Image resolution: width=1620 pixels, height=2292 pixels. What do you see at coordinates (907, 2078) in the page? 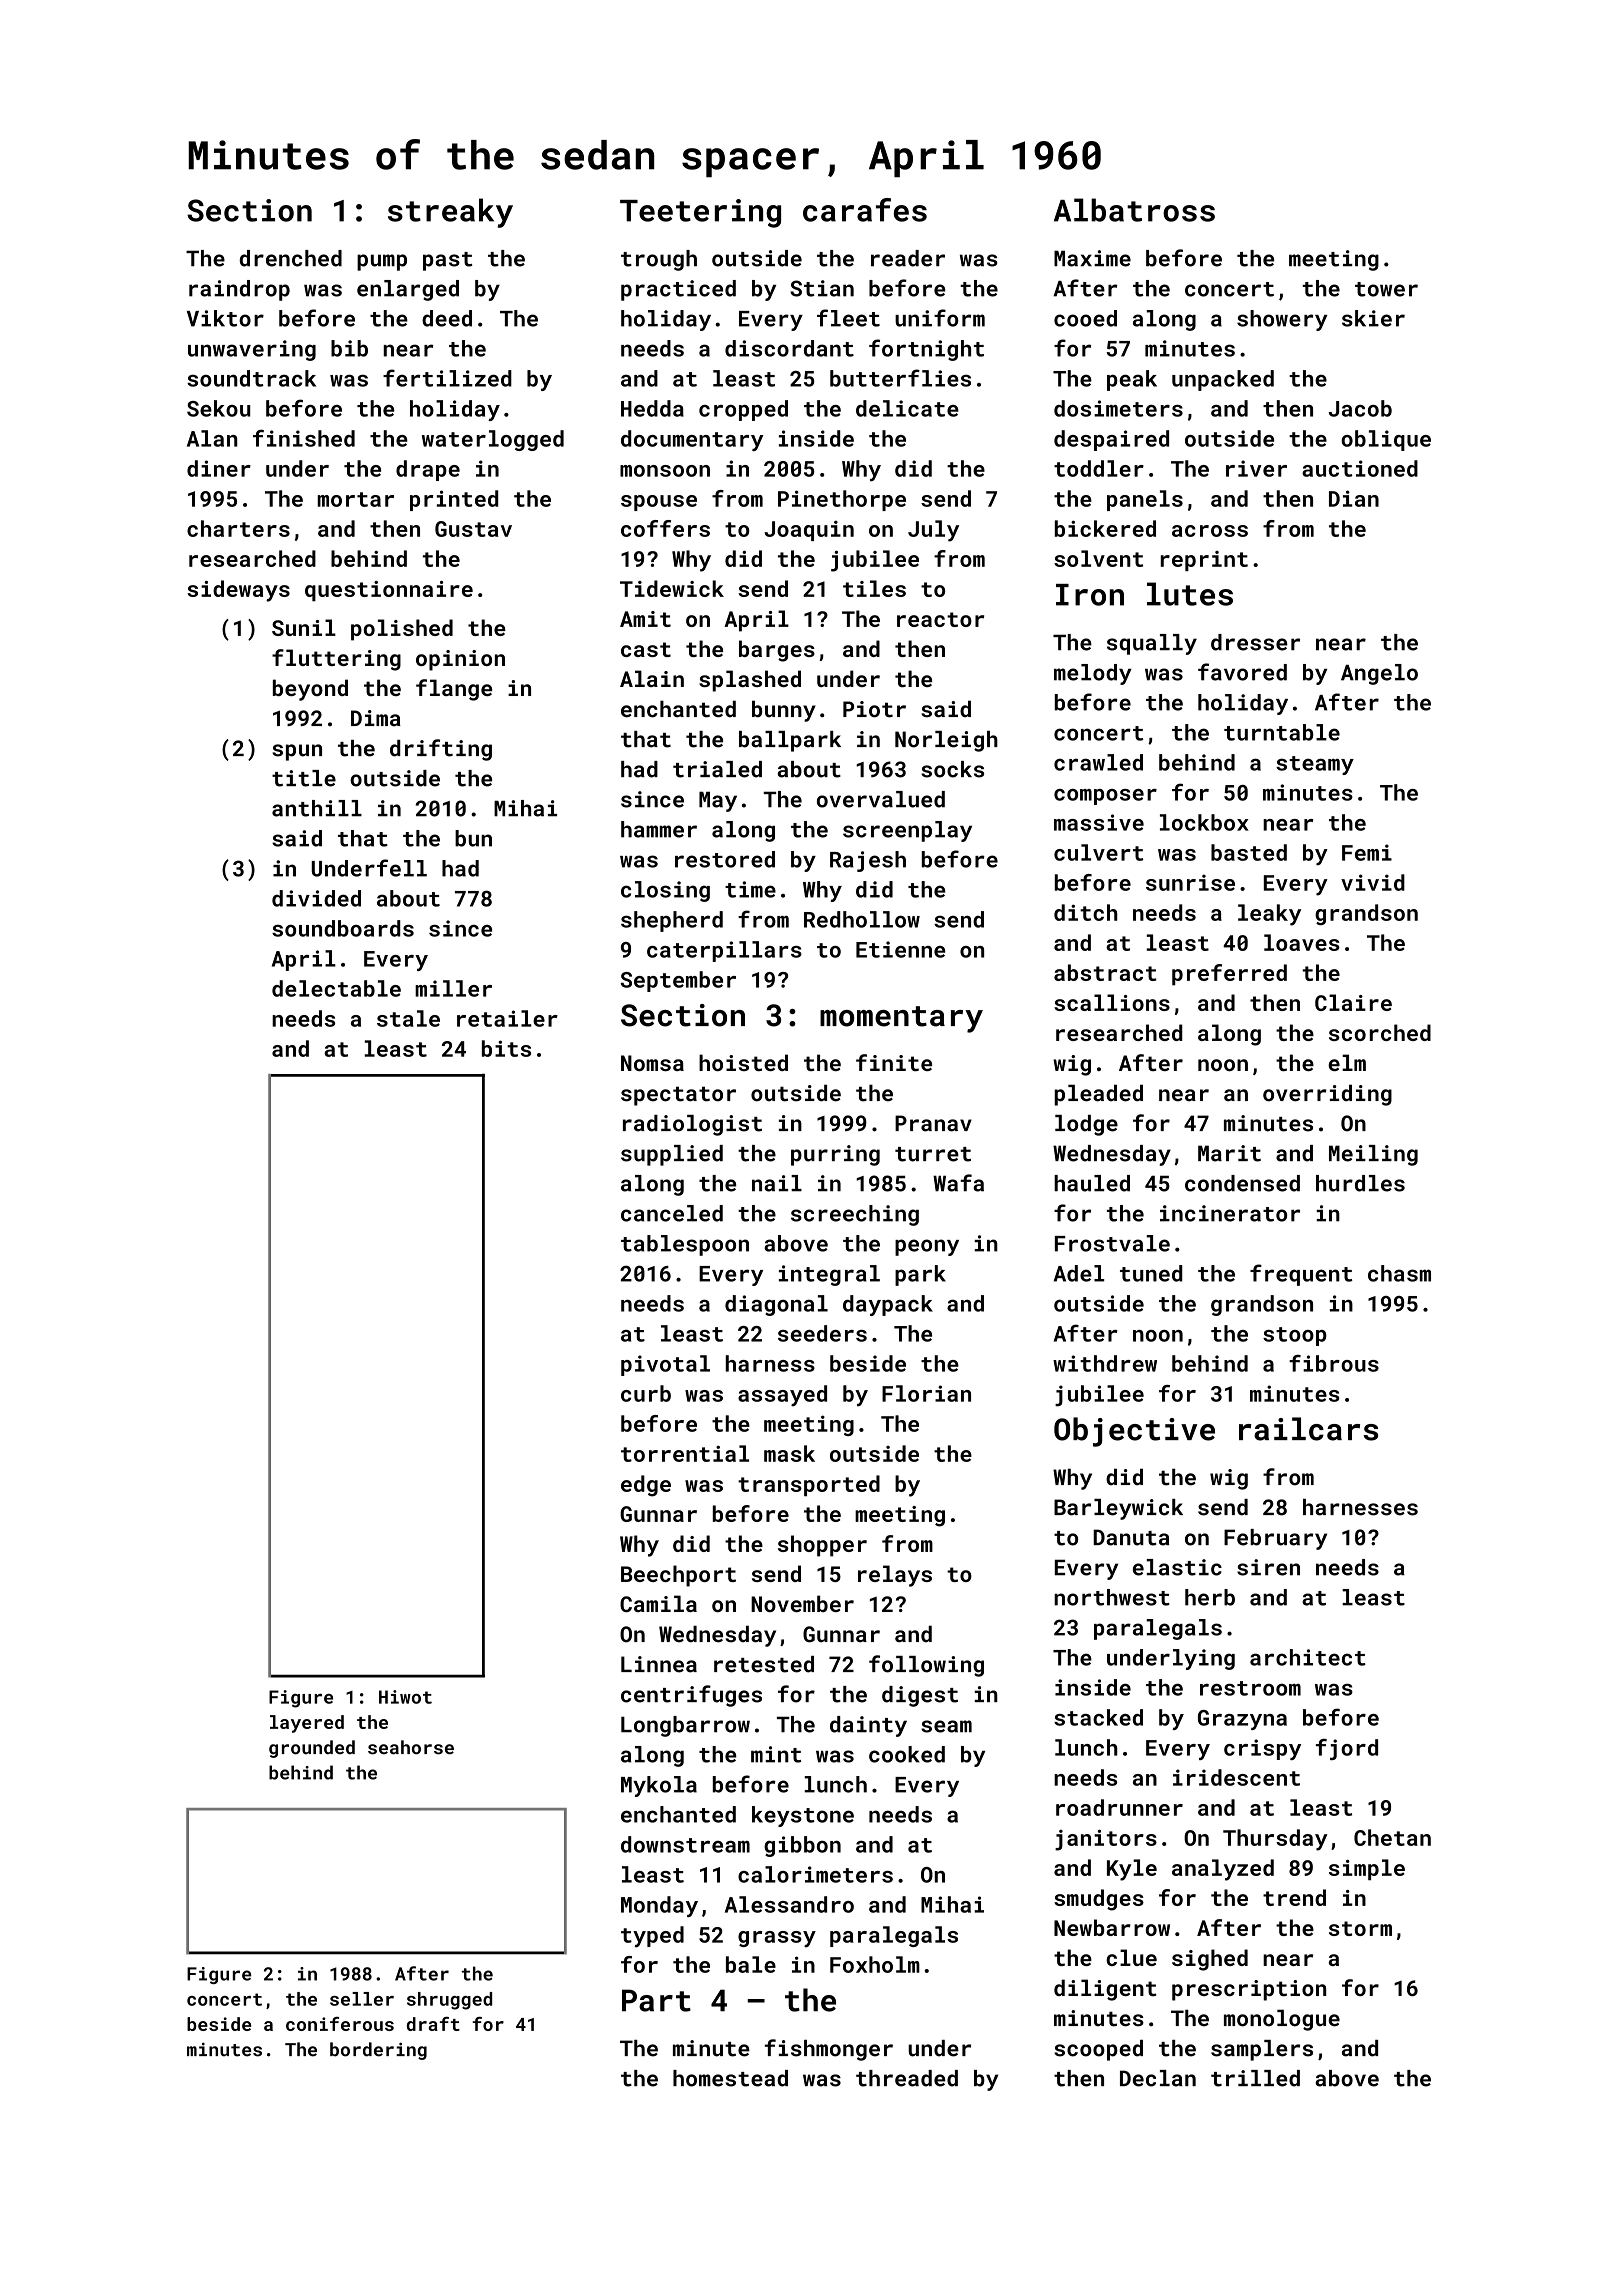
I see `threaded` at bounding box center [907, 2078].
